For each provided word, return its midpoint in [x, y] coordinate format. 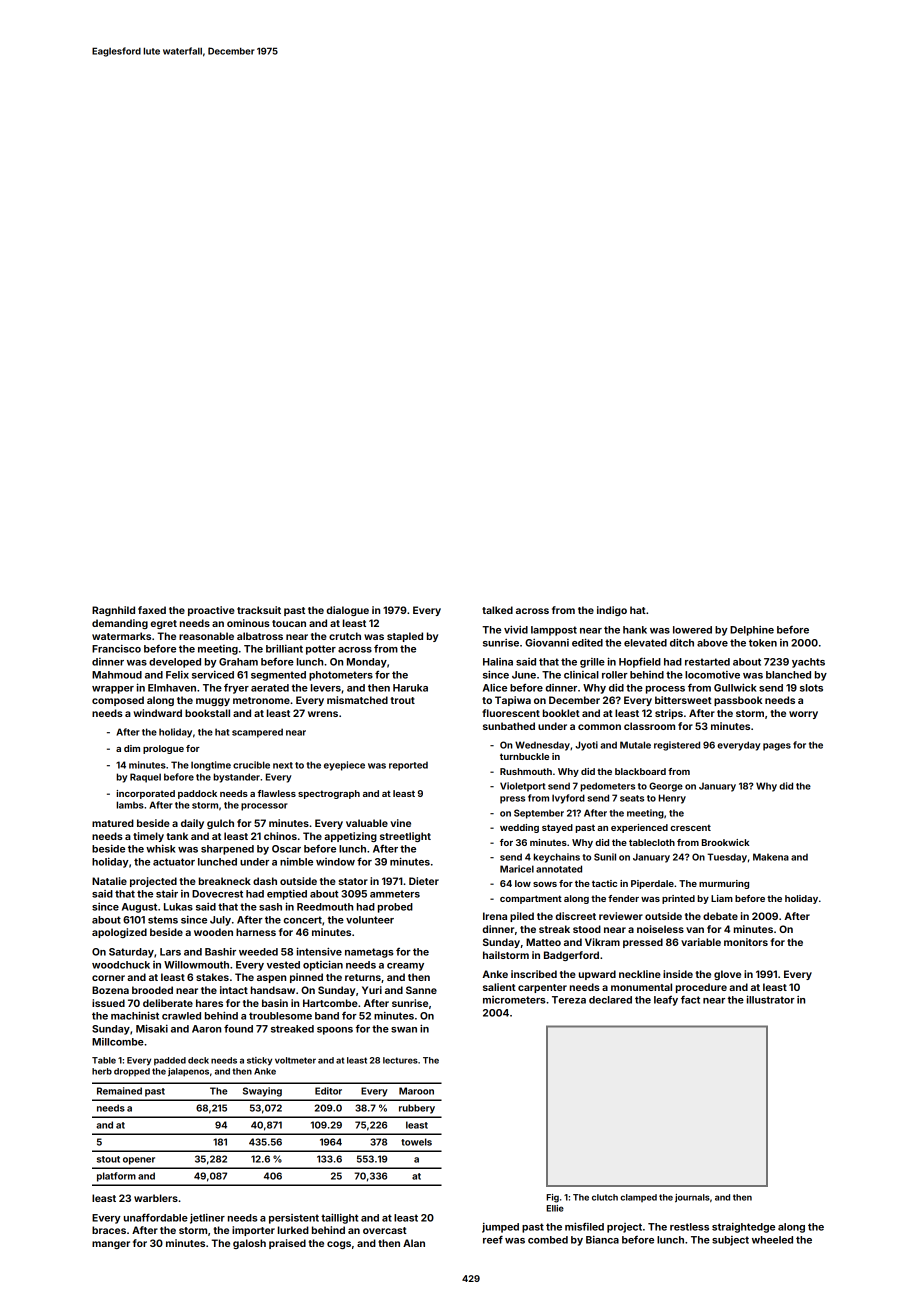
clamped [638, 1198]
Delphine [752, 631]
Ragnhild [113, 611]
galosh [249, 1244]
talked [497, 610]
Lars [170, 952]
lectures [400, 1060]
